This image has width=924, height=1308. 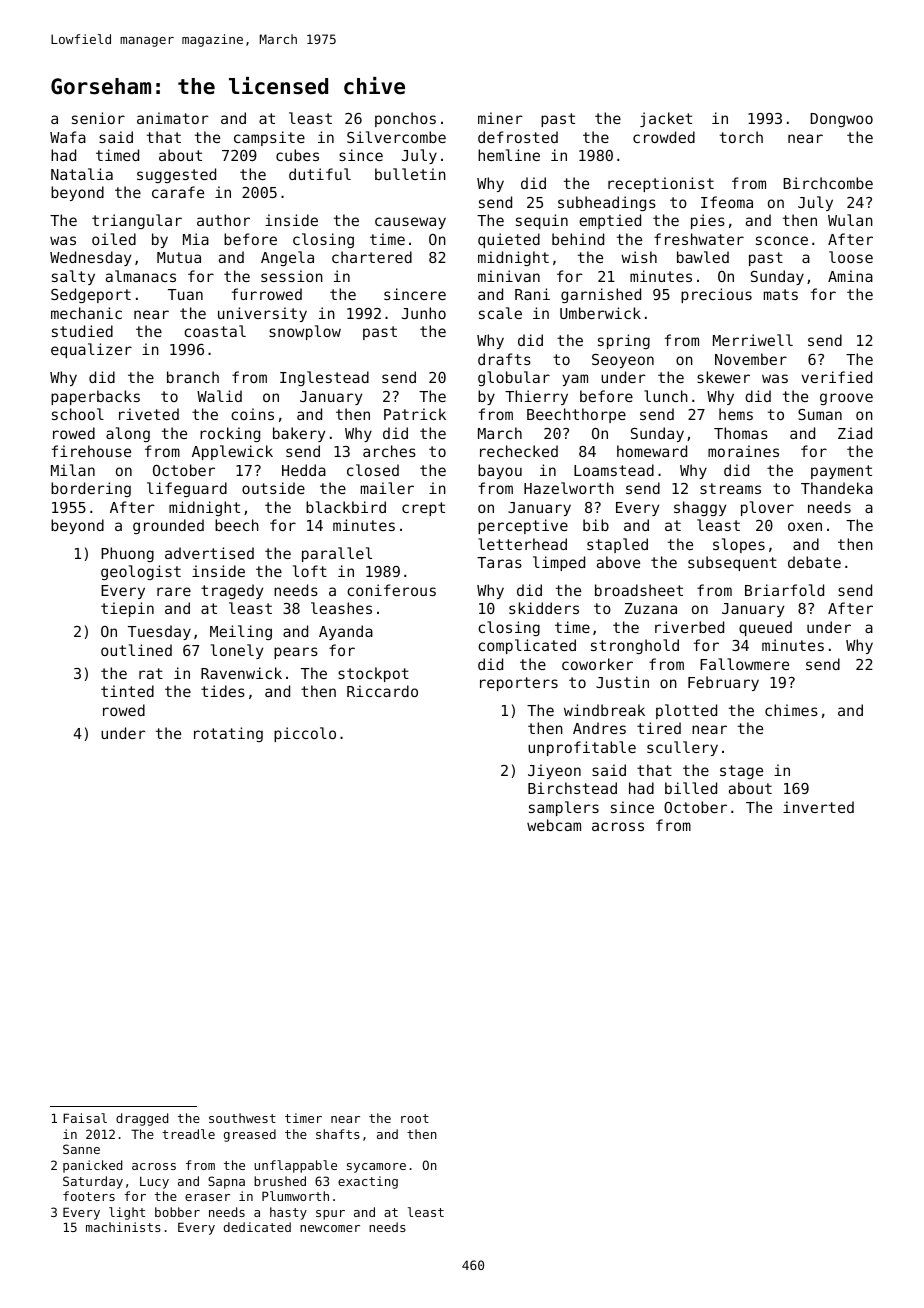 I want to click on rotating, so click(x=228, y=734).
